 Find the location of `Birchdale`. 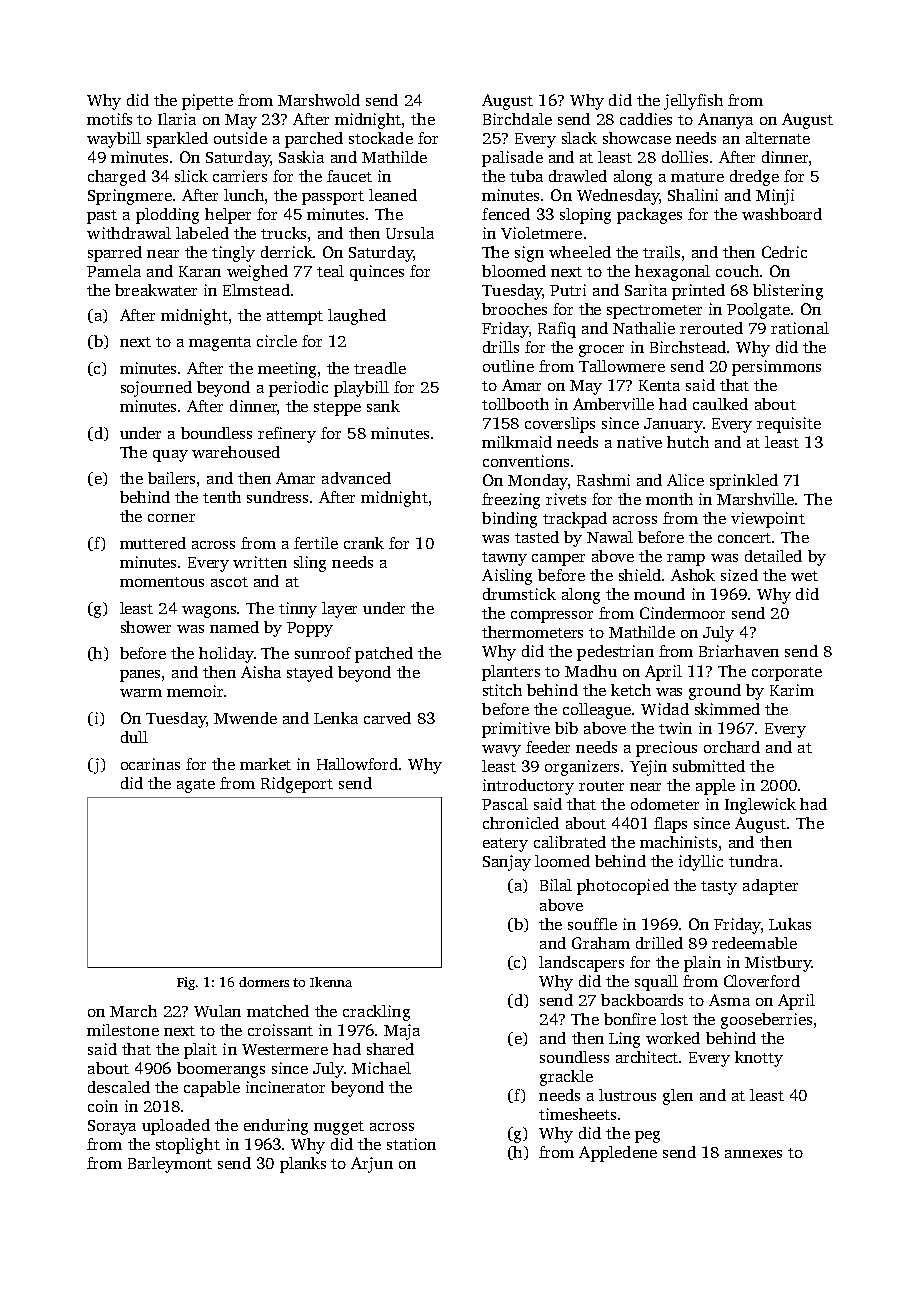

Birchdale is located at coordinates (517, 119).
